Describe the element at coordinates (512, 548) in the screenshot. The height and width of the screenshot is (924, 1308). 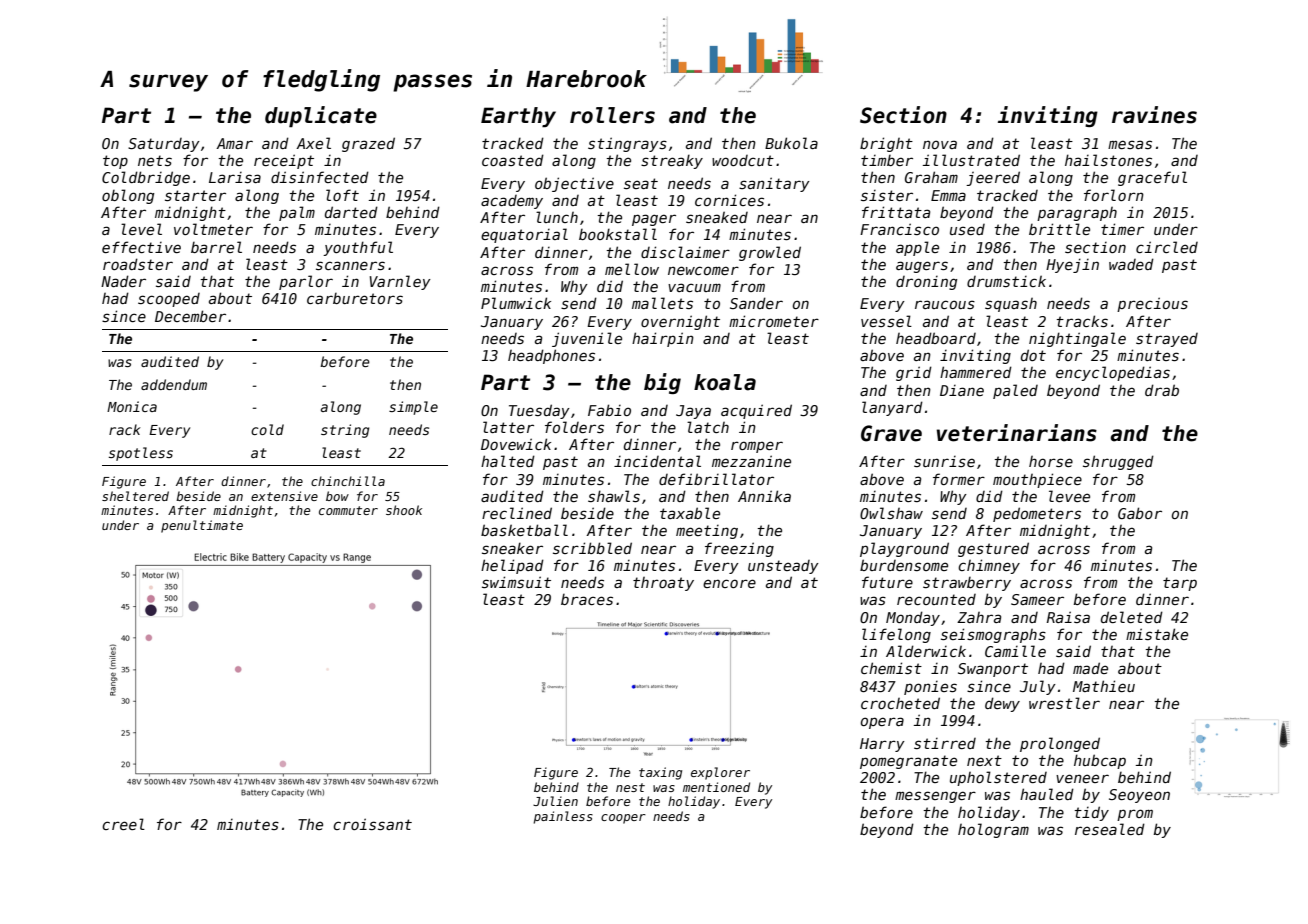
I see `sneaker` at that location.
